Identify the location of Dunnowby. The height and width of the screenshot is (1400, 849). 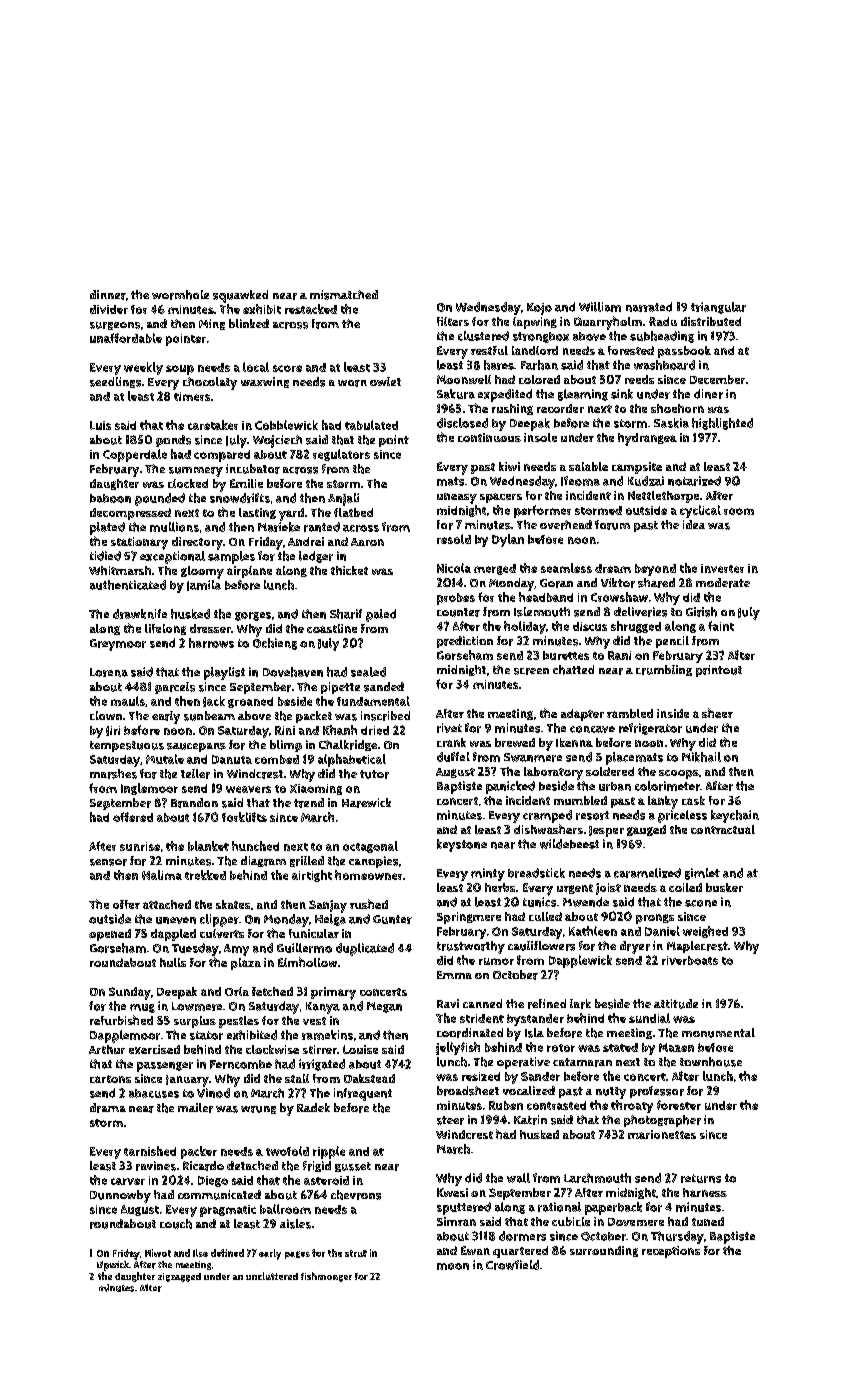
(120, 1196).
